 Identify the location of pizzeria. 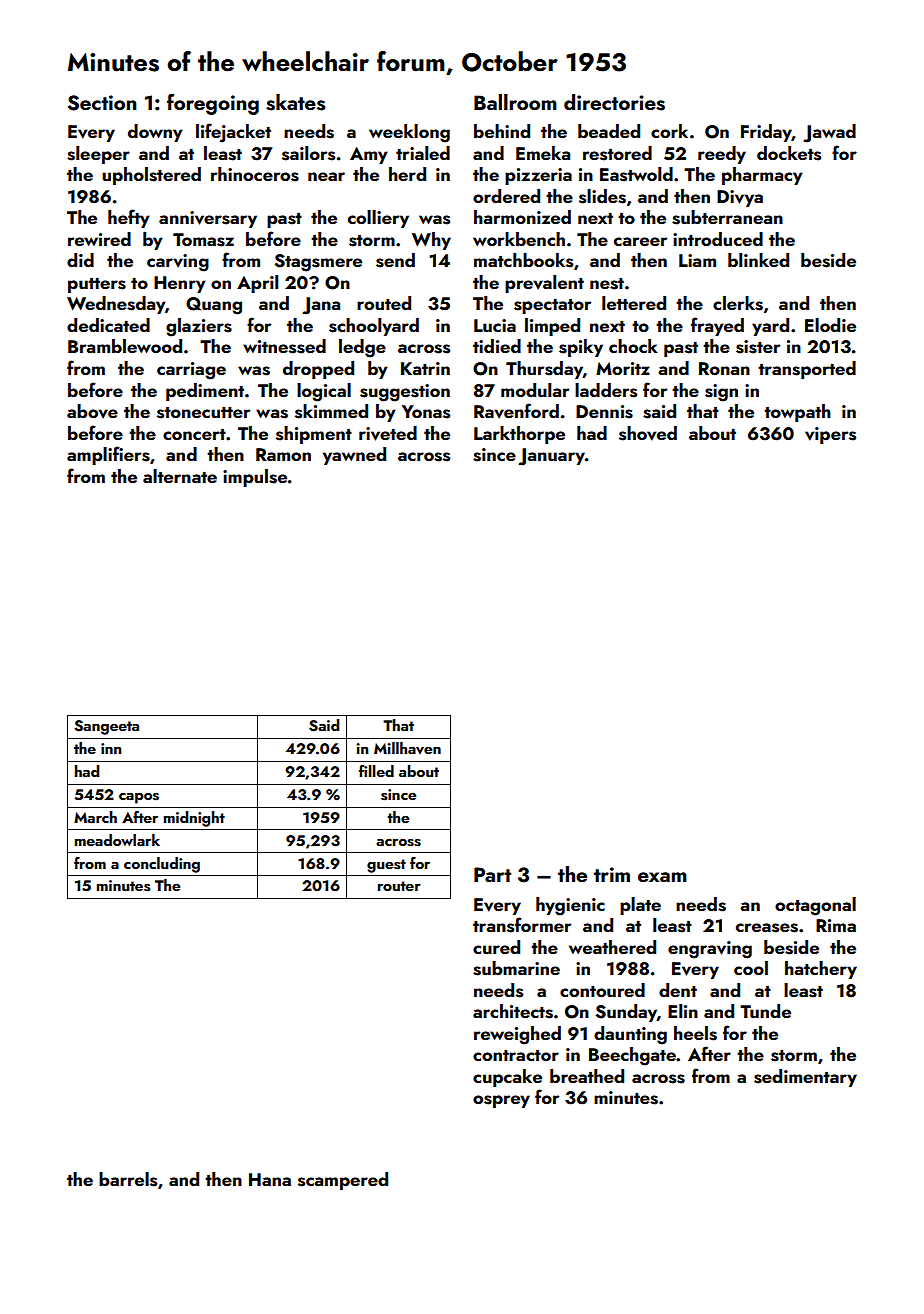
(538, 176).
